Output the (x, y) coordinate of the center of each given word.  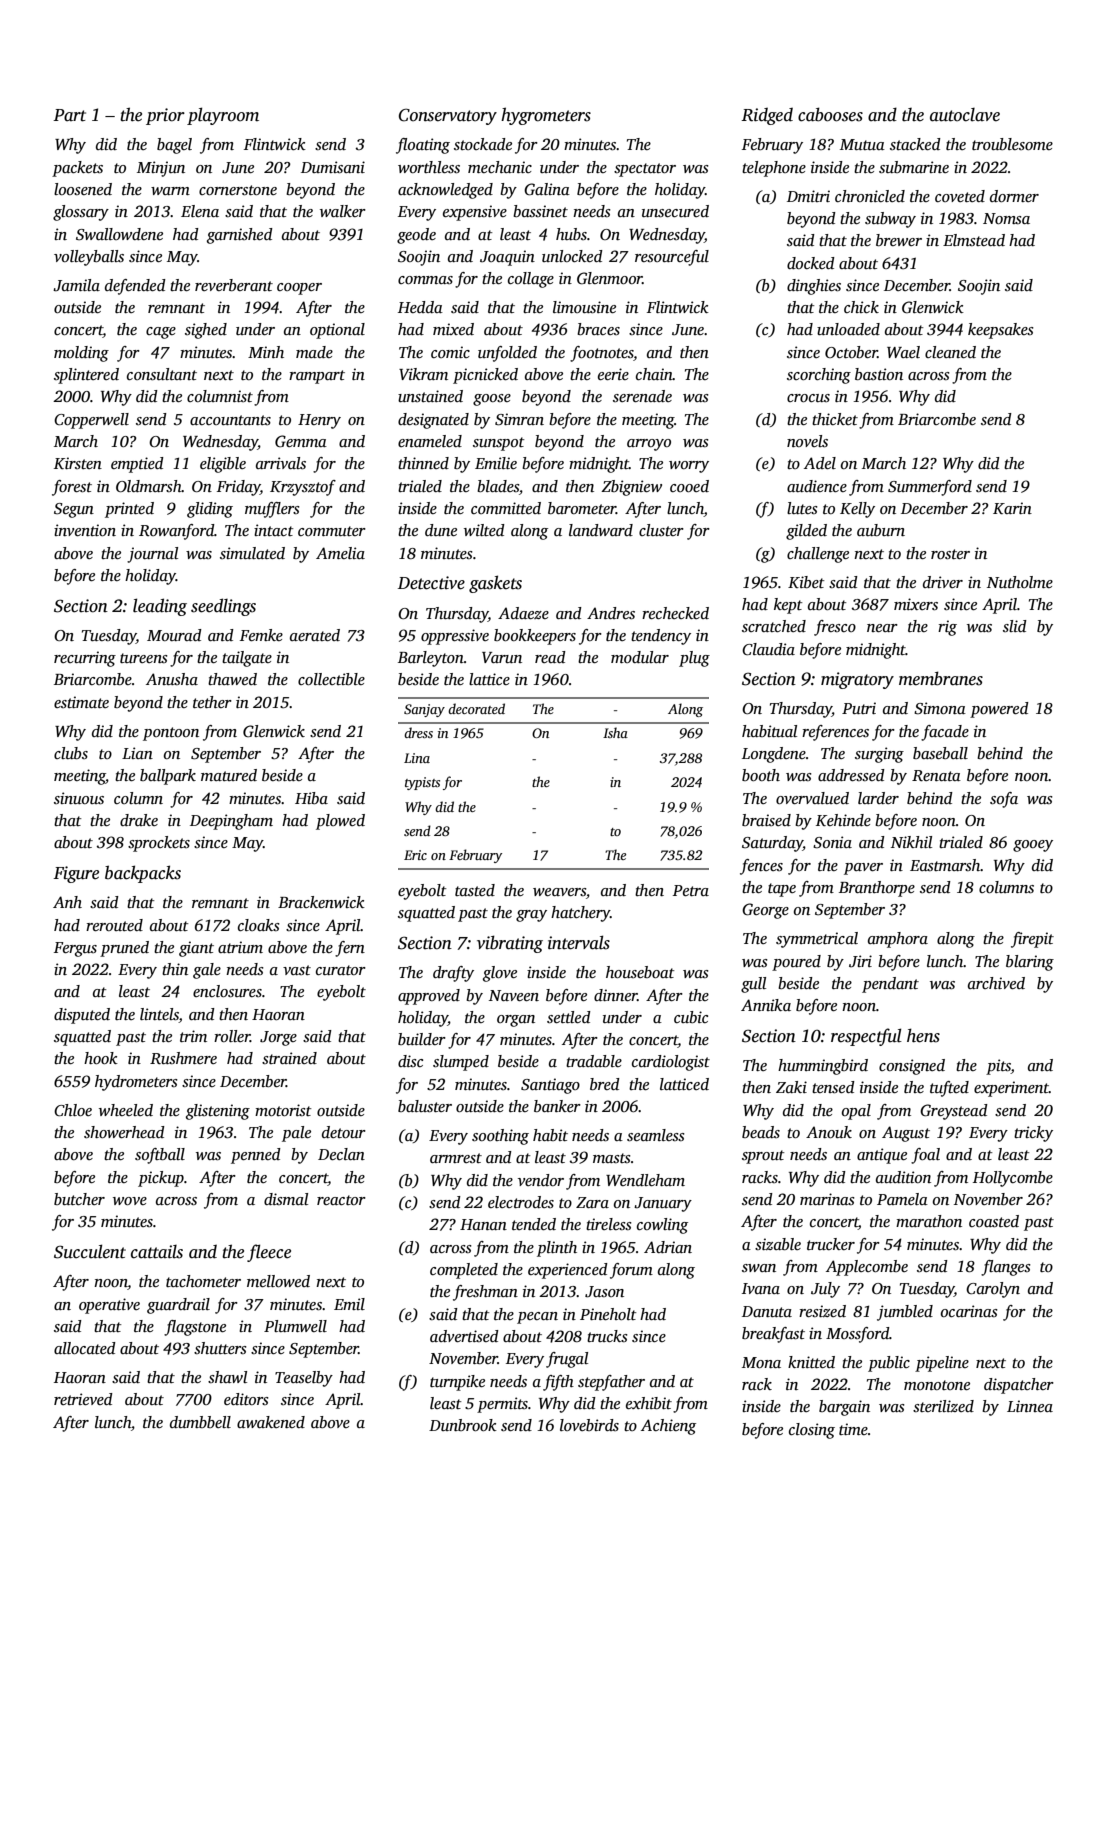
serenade (642, 396)
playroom (223, 116)
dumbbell (200, 1422)
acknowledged (445, 191)
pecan (537, 1318)
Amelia (340, 553)
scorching (819, 376)
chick (861, 307)
